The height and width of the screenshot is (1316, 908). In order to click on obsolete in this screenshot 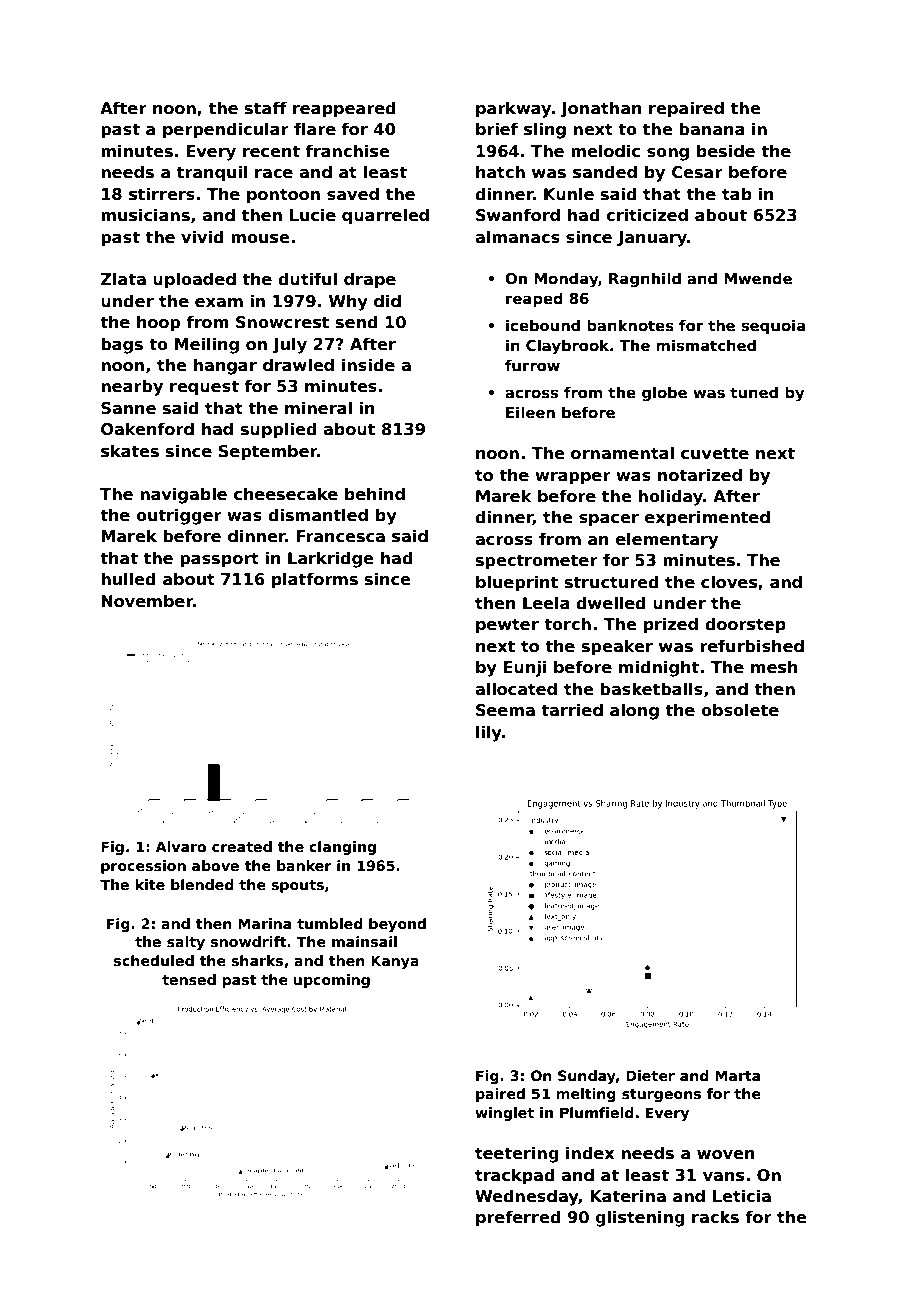, I will do `click(740, 710)`.
